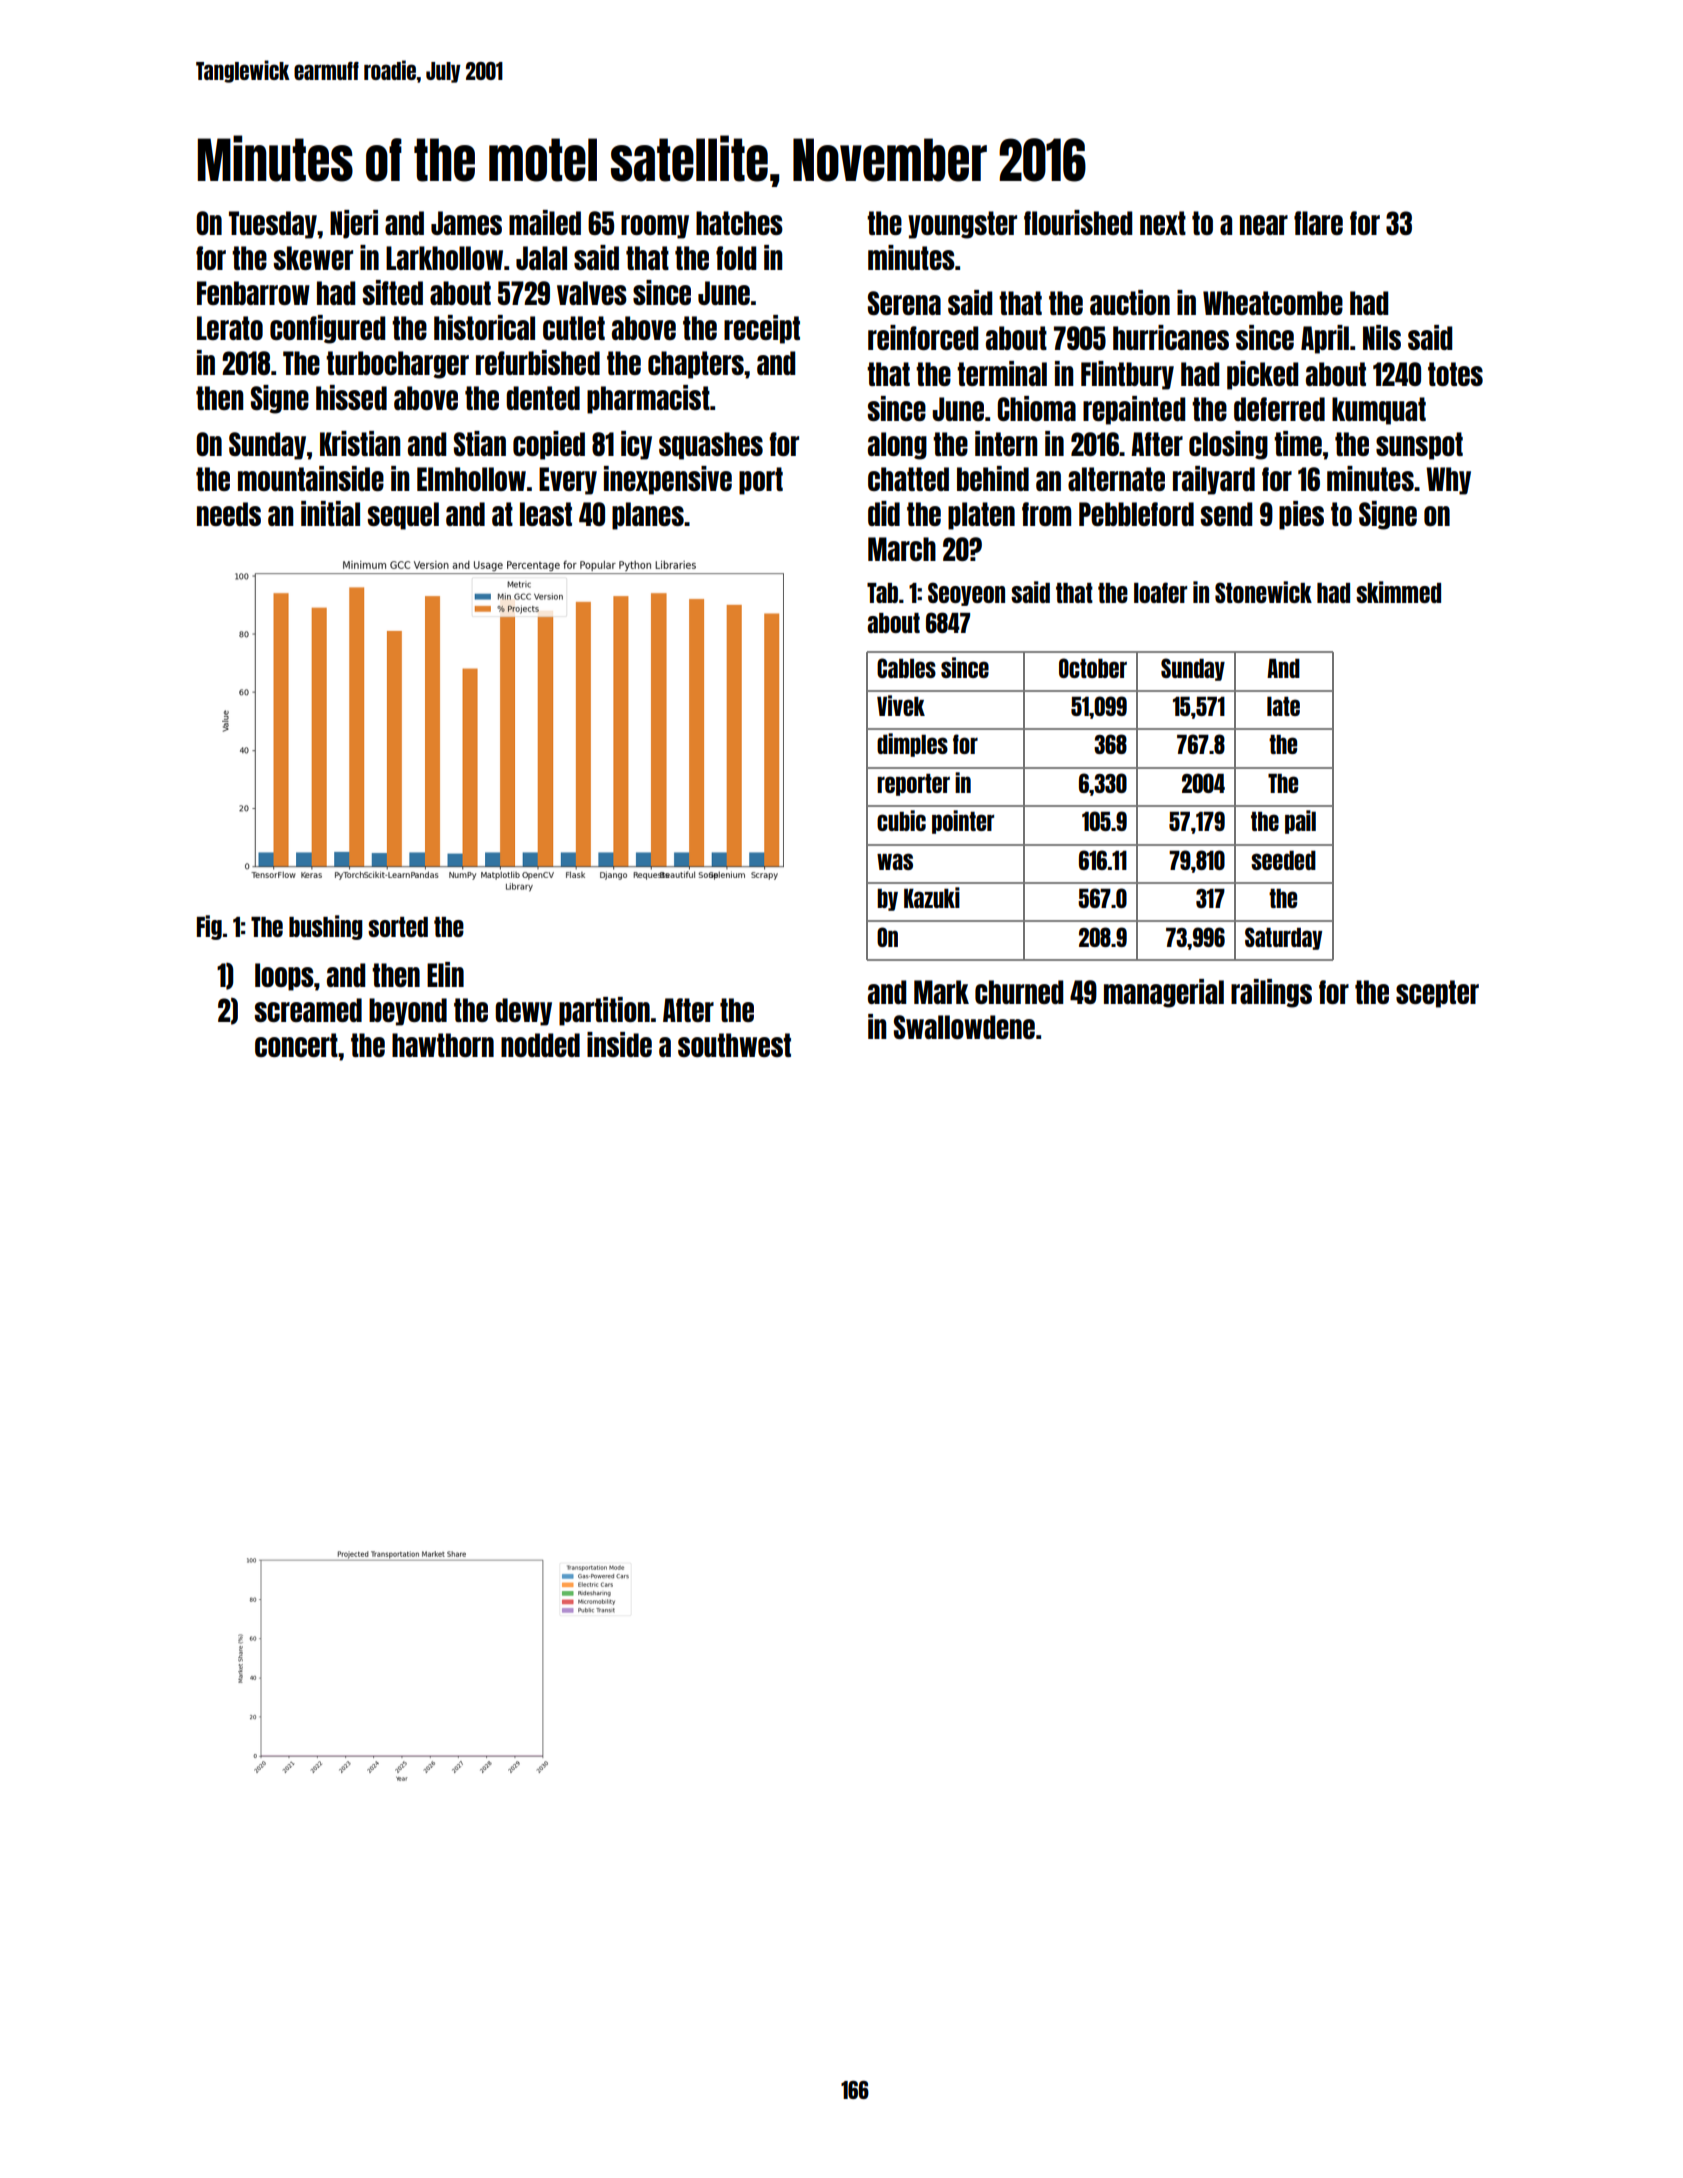  I want to click on hatches, so click(739, 223).
